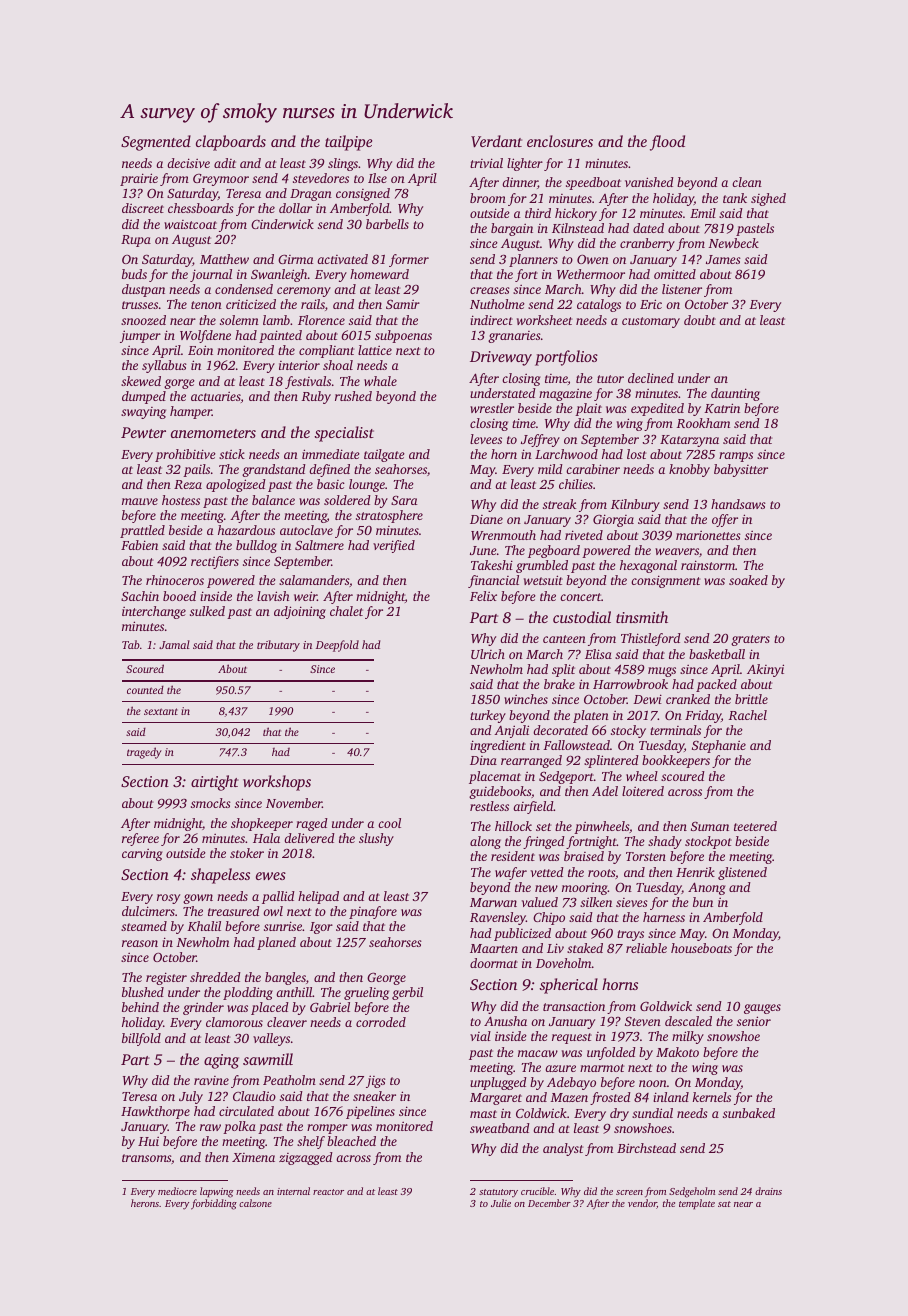  What do you see at coordinates (215, 977) in the screenshot?
I see `shredded` at bounding box center [215, 977].
